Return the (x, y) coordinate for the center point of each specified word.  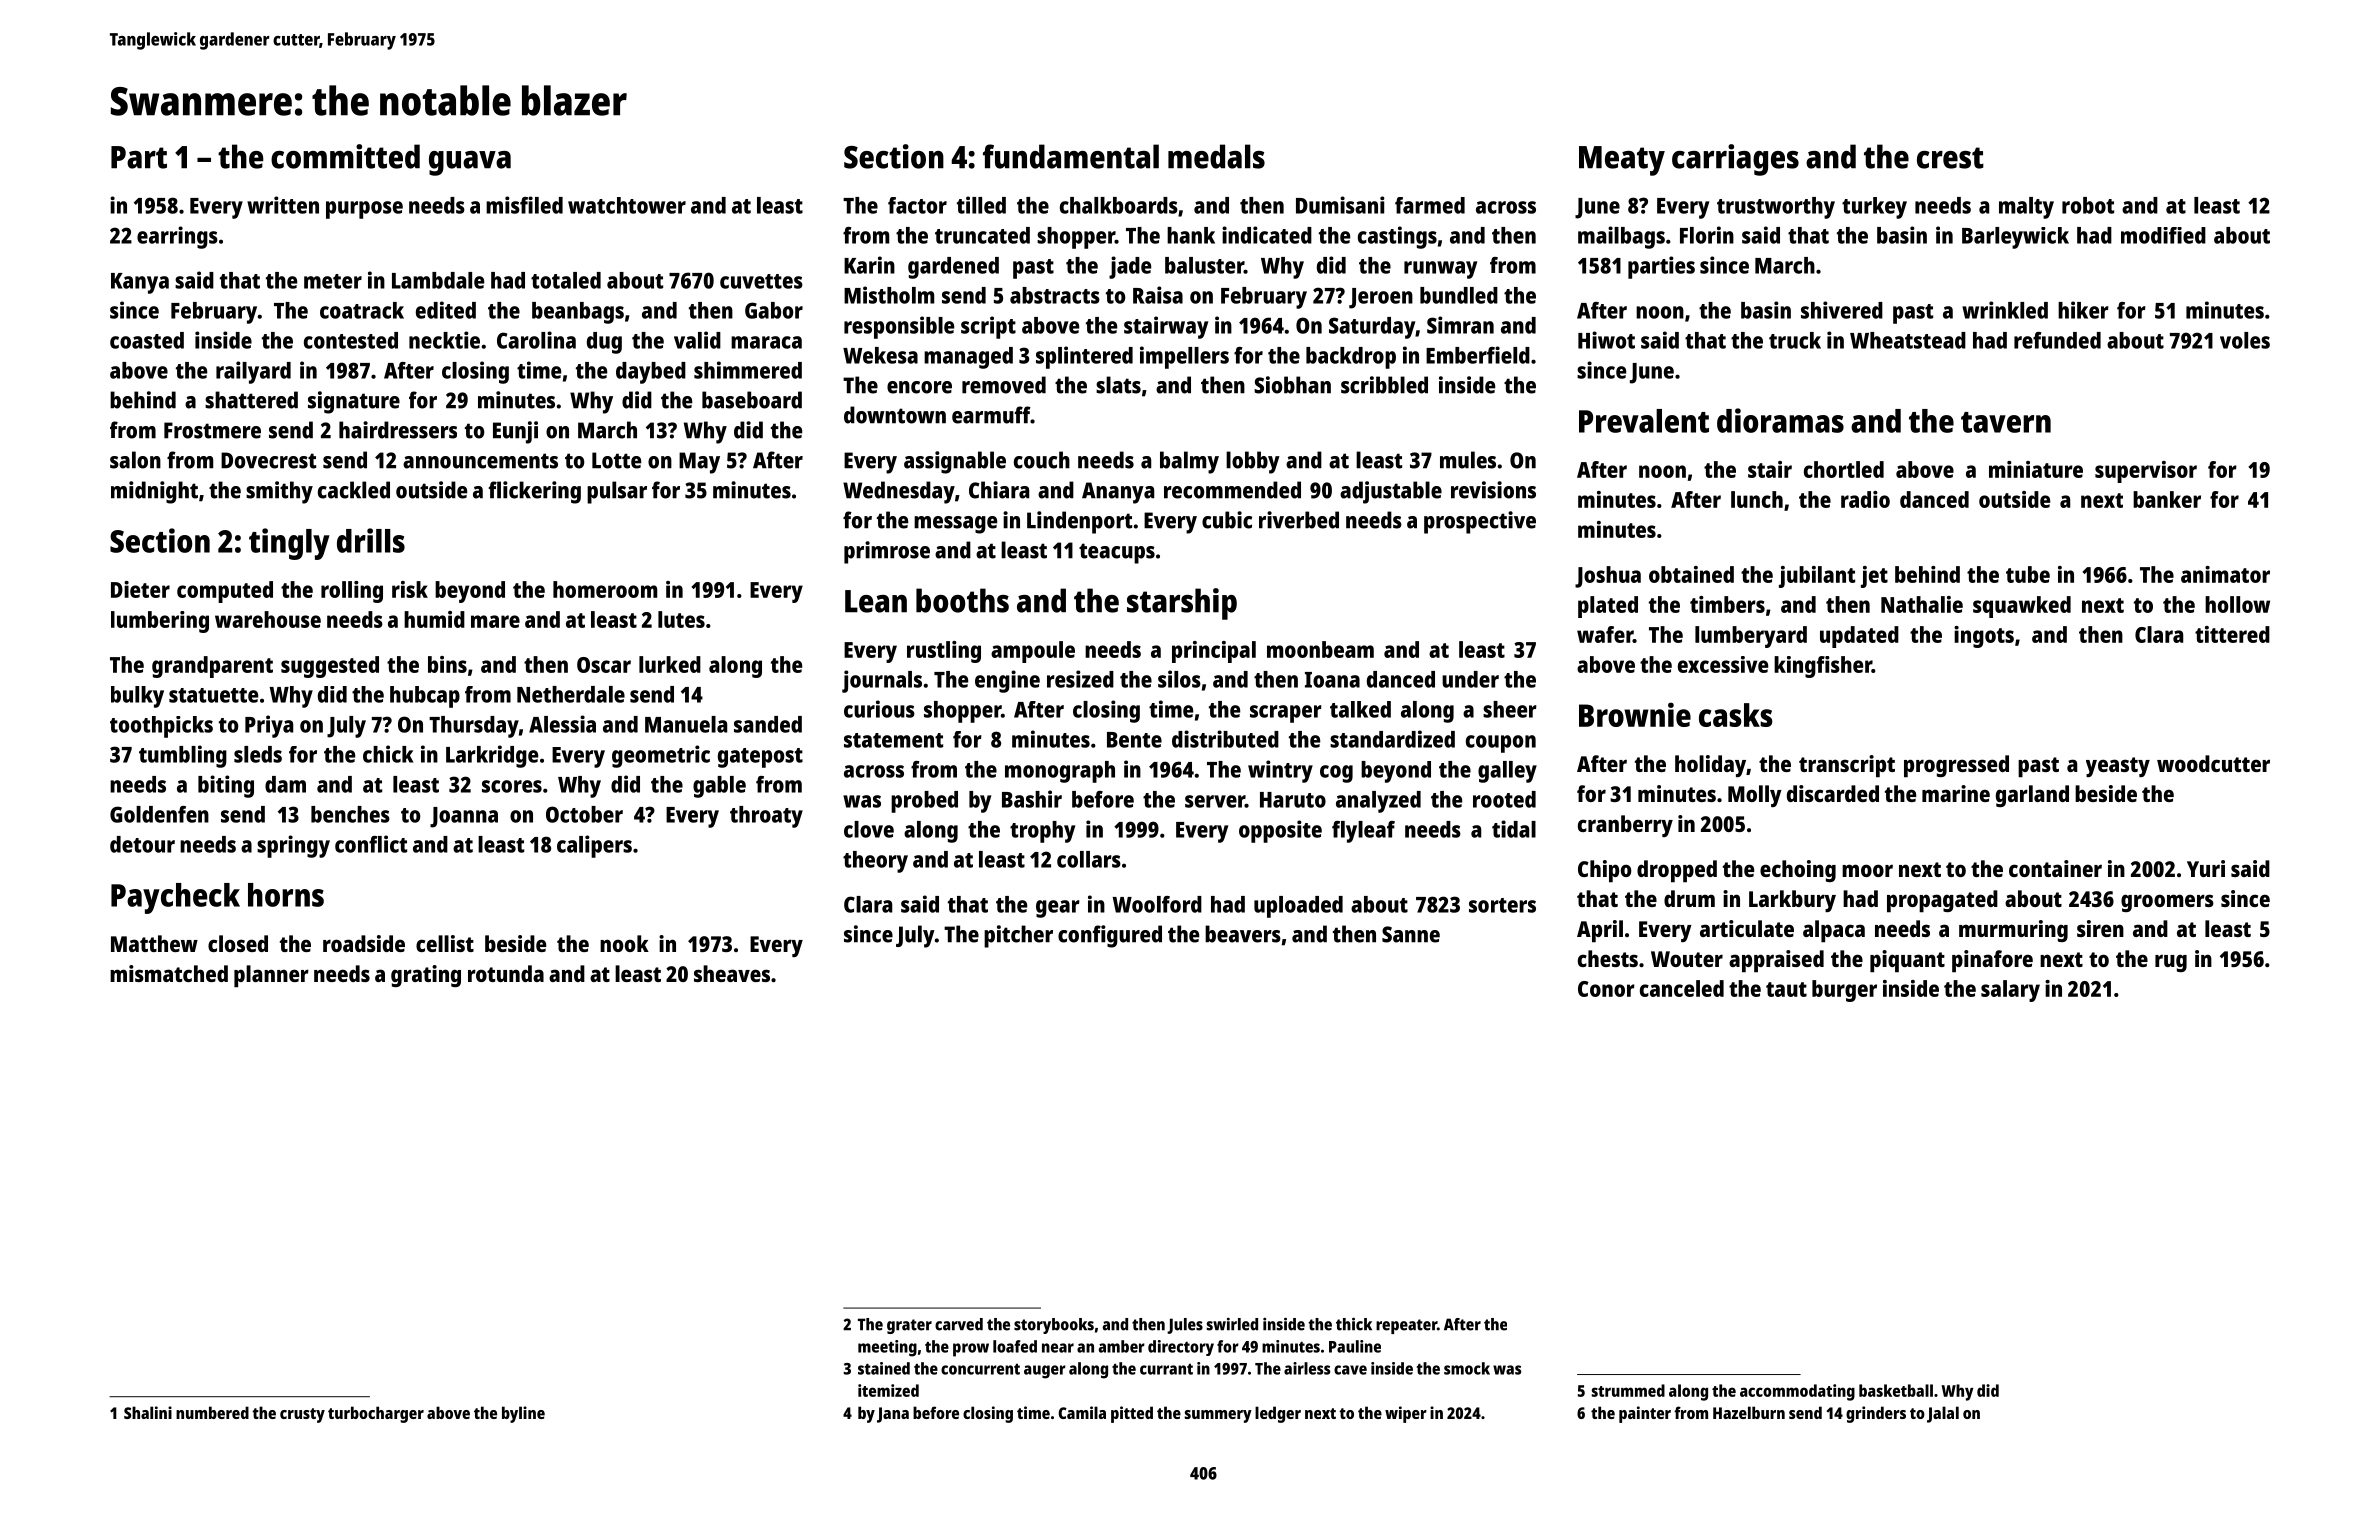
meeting (887, 1348)
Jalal (1943, 1414)
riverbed (1299, 520)
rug (2171, 963)
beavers (1243, 934)
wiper (1406, 1414)
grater (909, 1326)
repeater (1406, 1326)
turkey (1874, 208)
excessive (1723, 664)
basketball (1896, 1390)
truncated (982, 235)
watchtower (627, 205)
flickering (535, 492)
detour (142, 844)
